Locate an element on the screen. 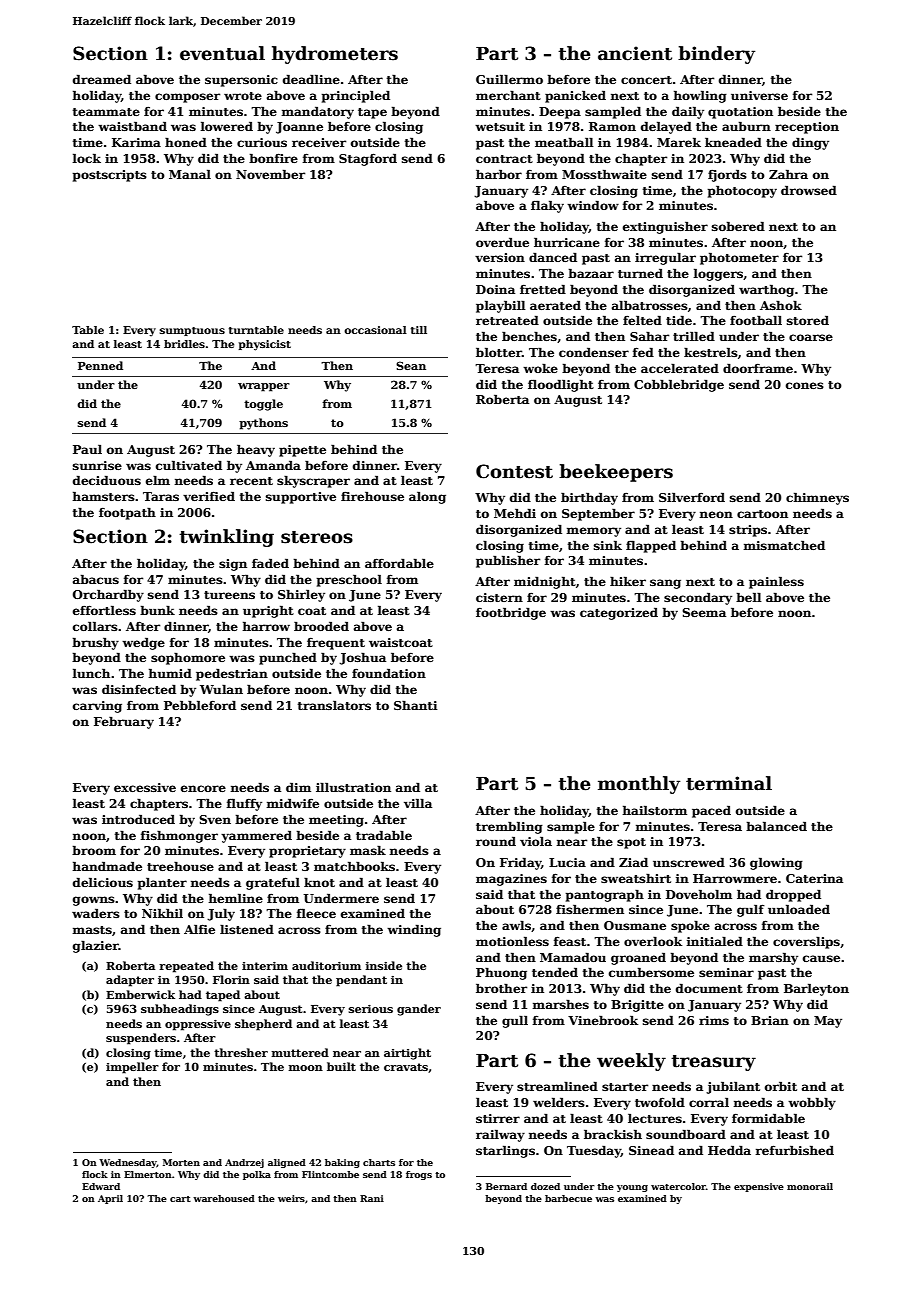 This screenshot has width=924, height=1308. dreamed is located at coordinates (102, 79).
